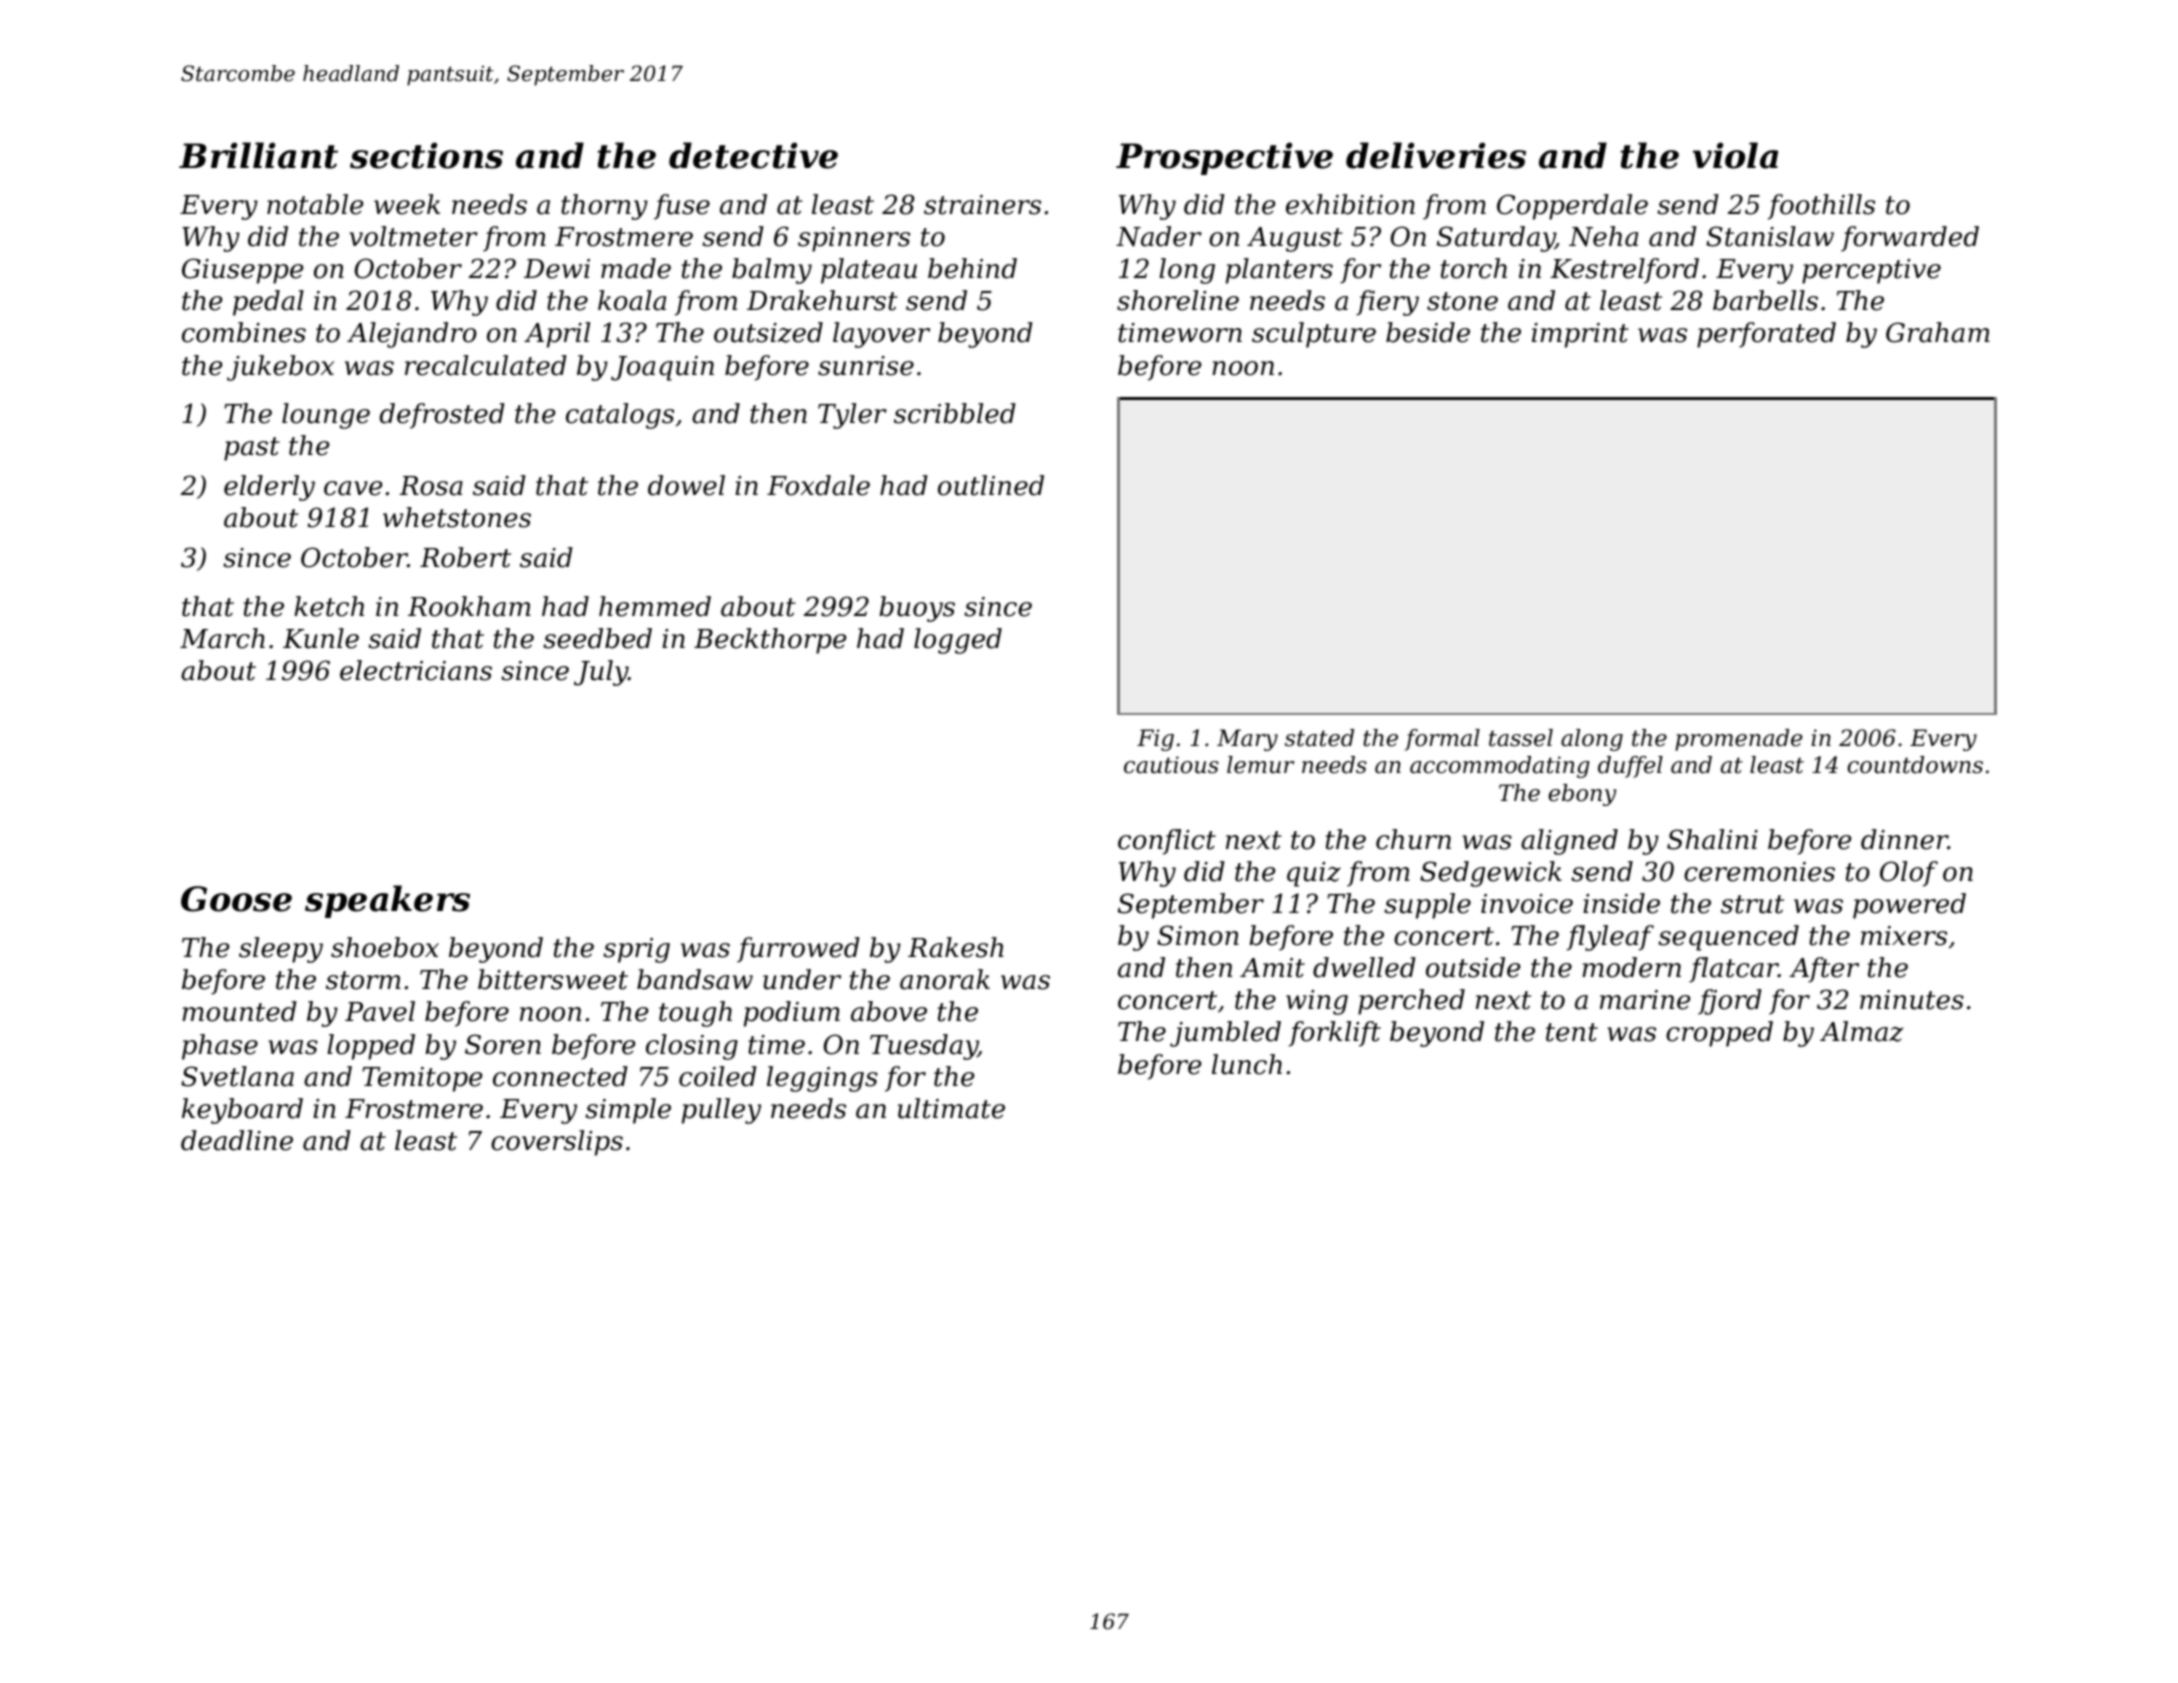 Image resolution: width=2178 pixels, height=1683 pixels. What do you see at coordinates (1766, 335) in the screenshot?
I see `perforated` at bounding box center [1766, 335].
